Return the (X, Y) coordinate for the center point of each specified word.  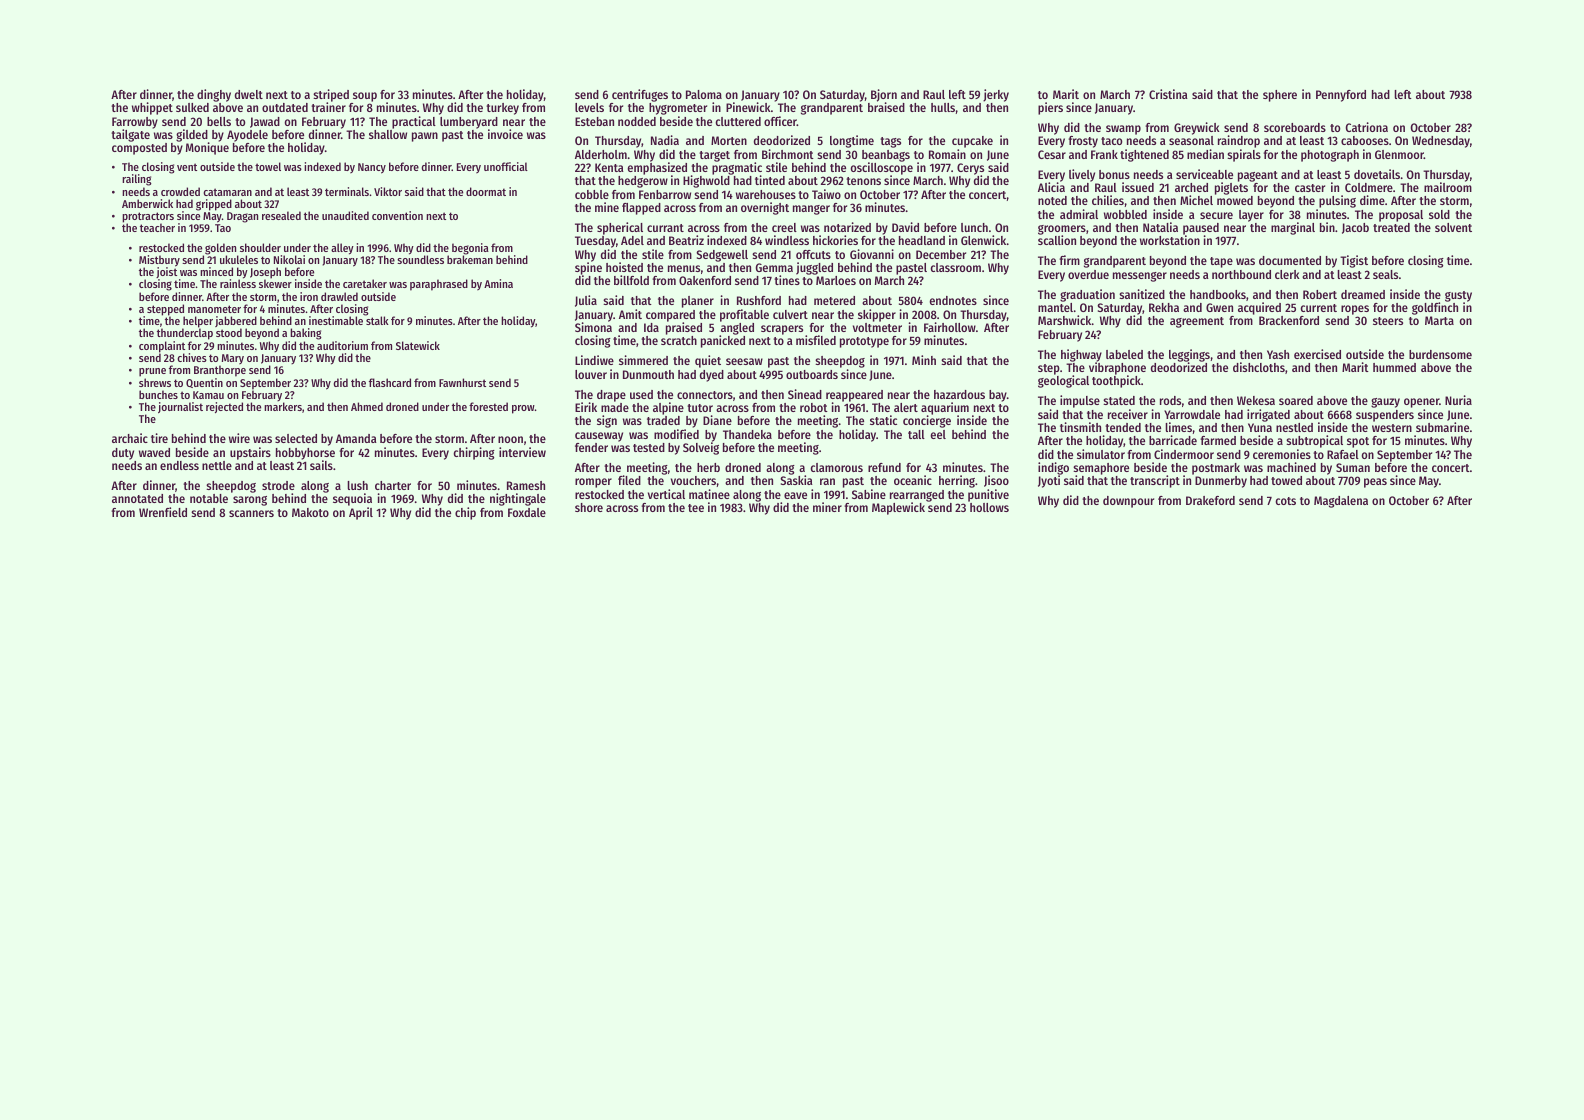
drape (611, 396)
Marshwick (1065, 320)
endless (179, 465)
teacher (157, 227)
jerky (996, 95)
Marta (1439, 320)
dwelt (249, 94)
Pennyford (1341, 96)
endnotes (953, 300)
